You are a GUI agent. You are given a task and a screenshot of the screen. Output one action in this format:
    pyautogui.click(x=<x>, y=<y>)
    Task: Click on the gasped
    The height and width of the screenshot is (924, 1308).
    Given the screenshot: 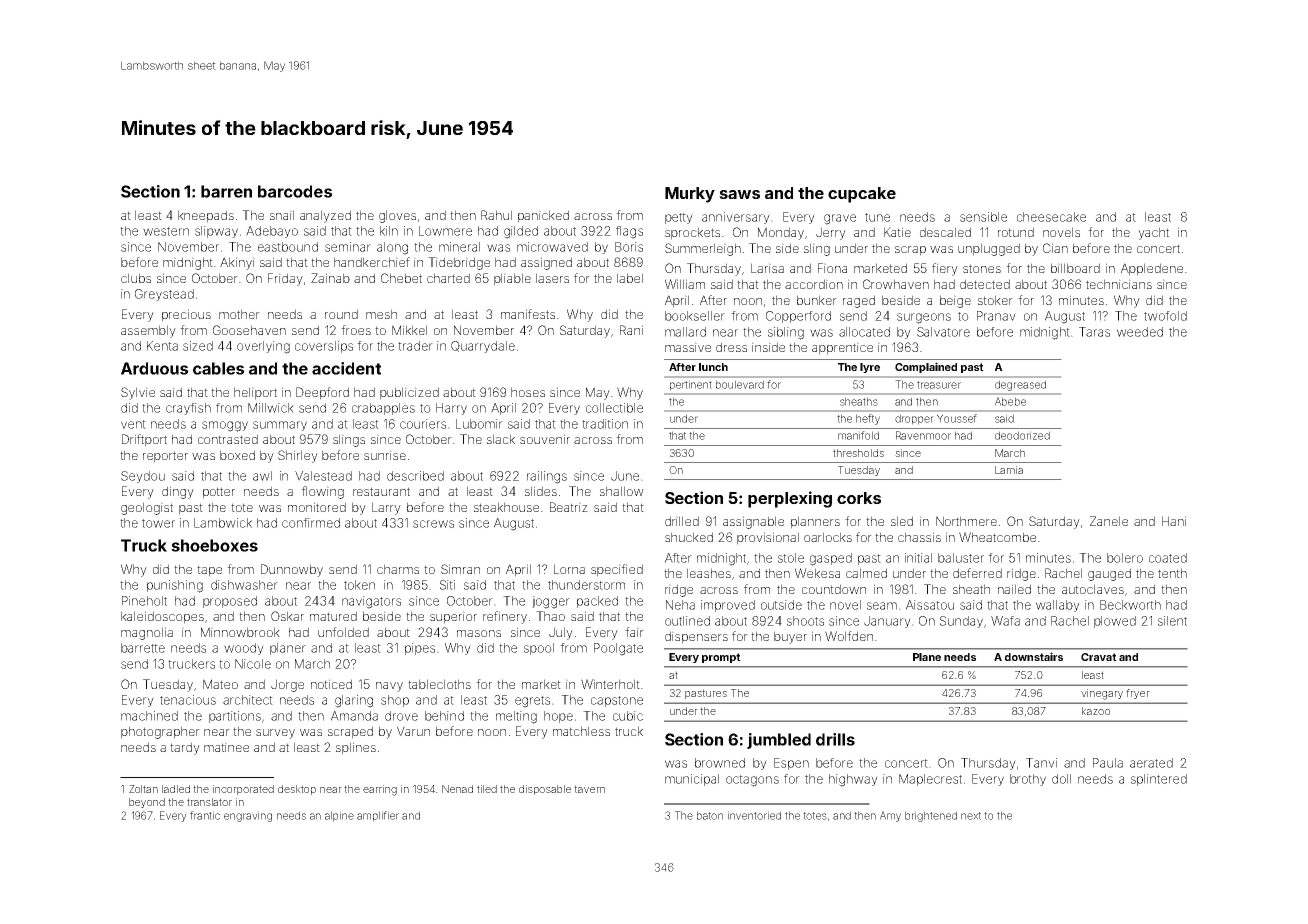 What is the action you would take?
    pyautogui.click(x=831, y=559)
